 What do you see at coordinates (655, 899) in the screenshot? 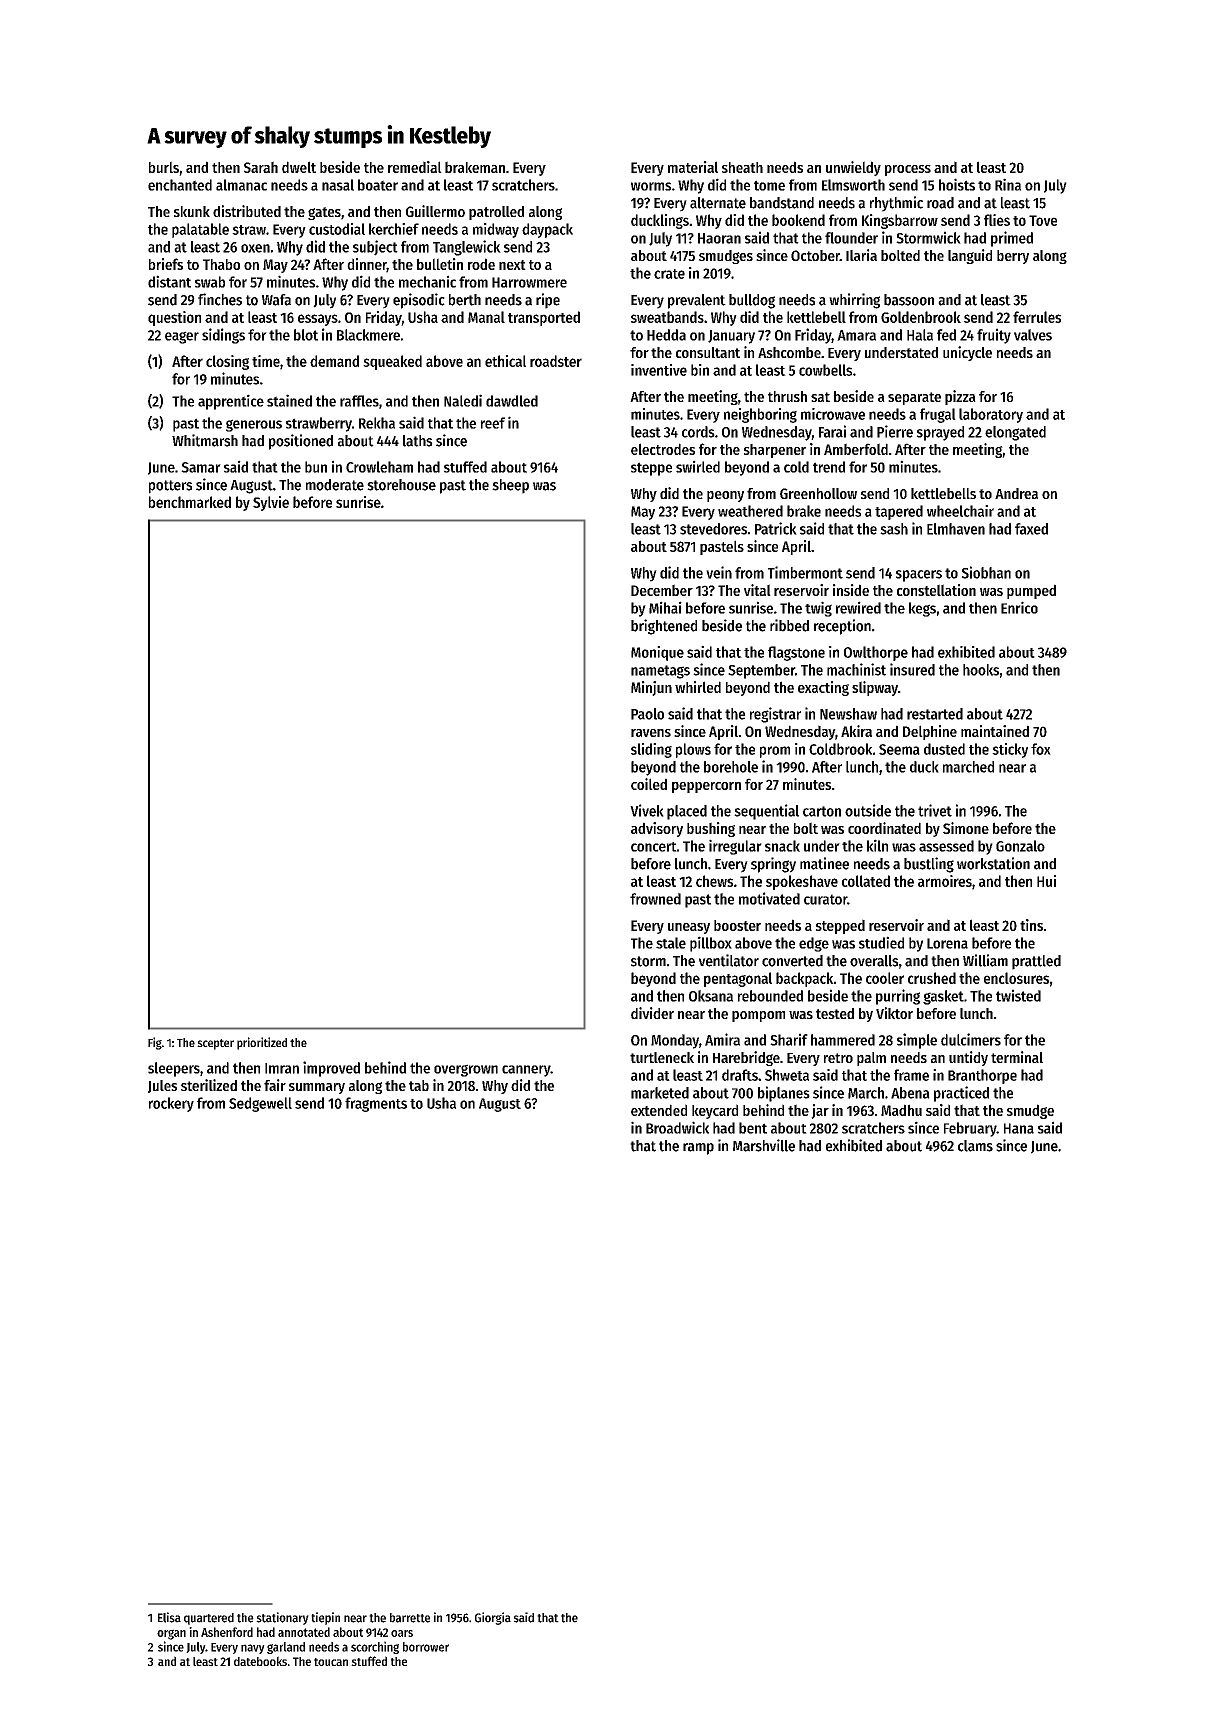
I see `frowned` at bounding box center [655, 899].
